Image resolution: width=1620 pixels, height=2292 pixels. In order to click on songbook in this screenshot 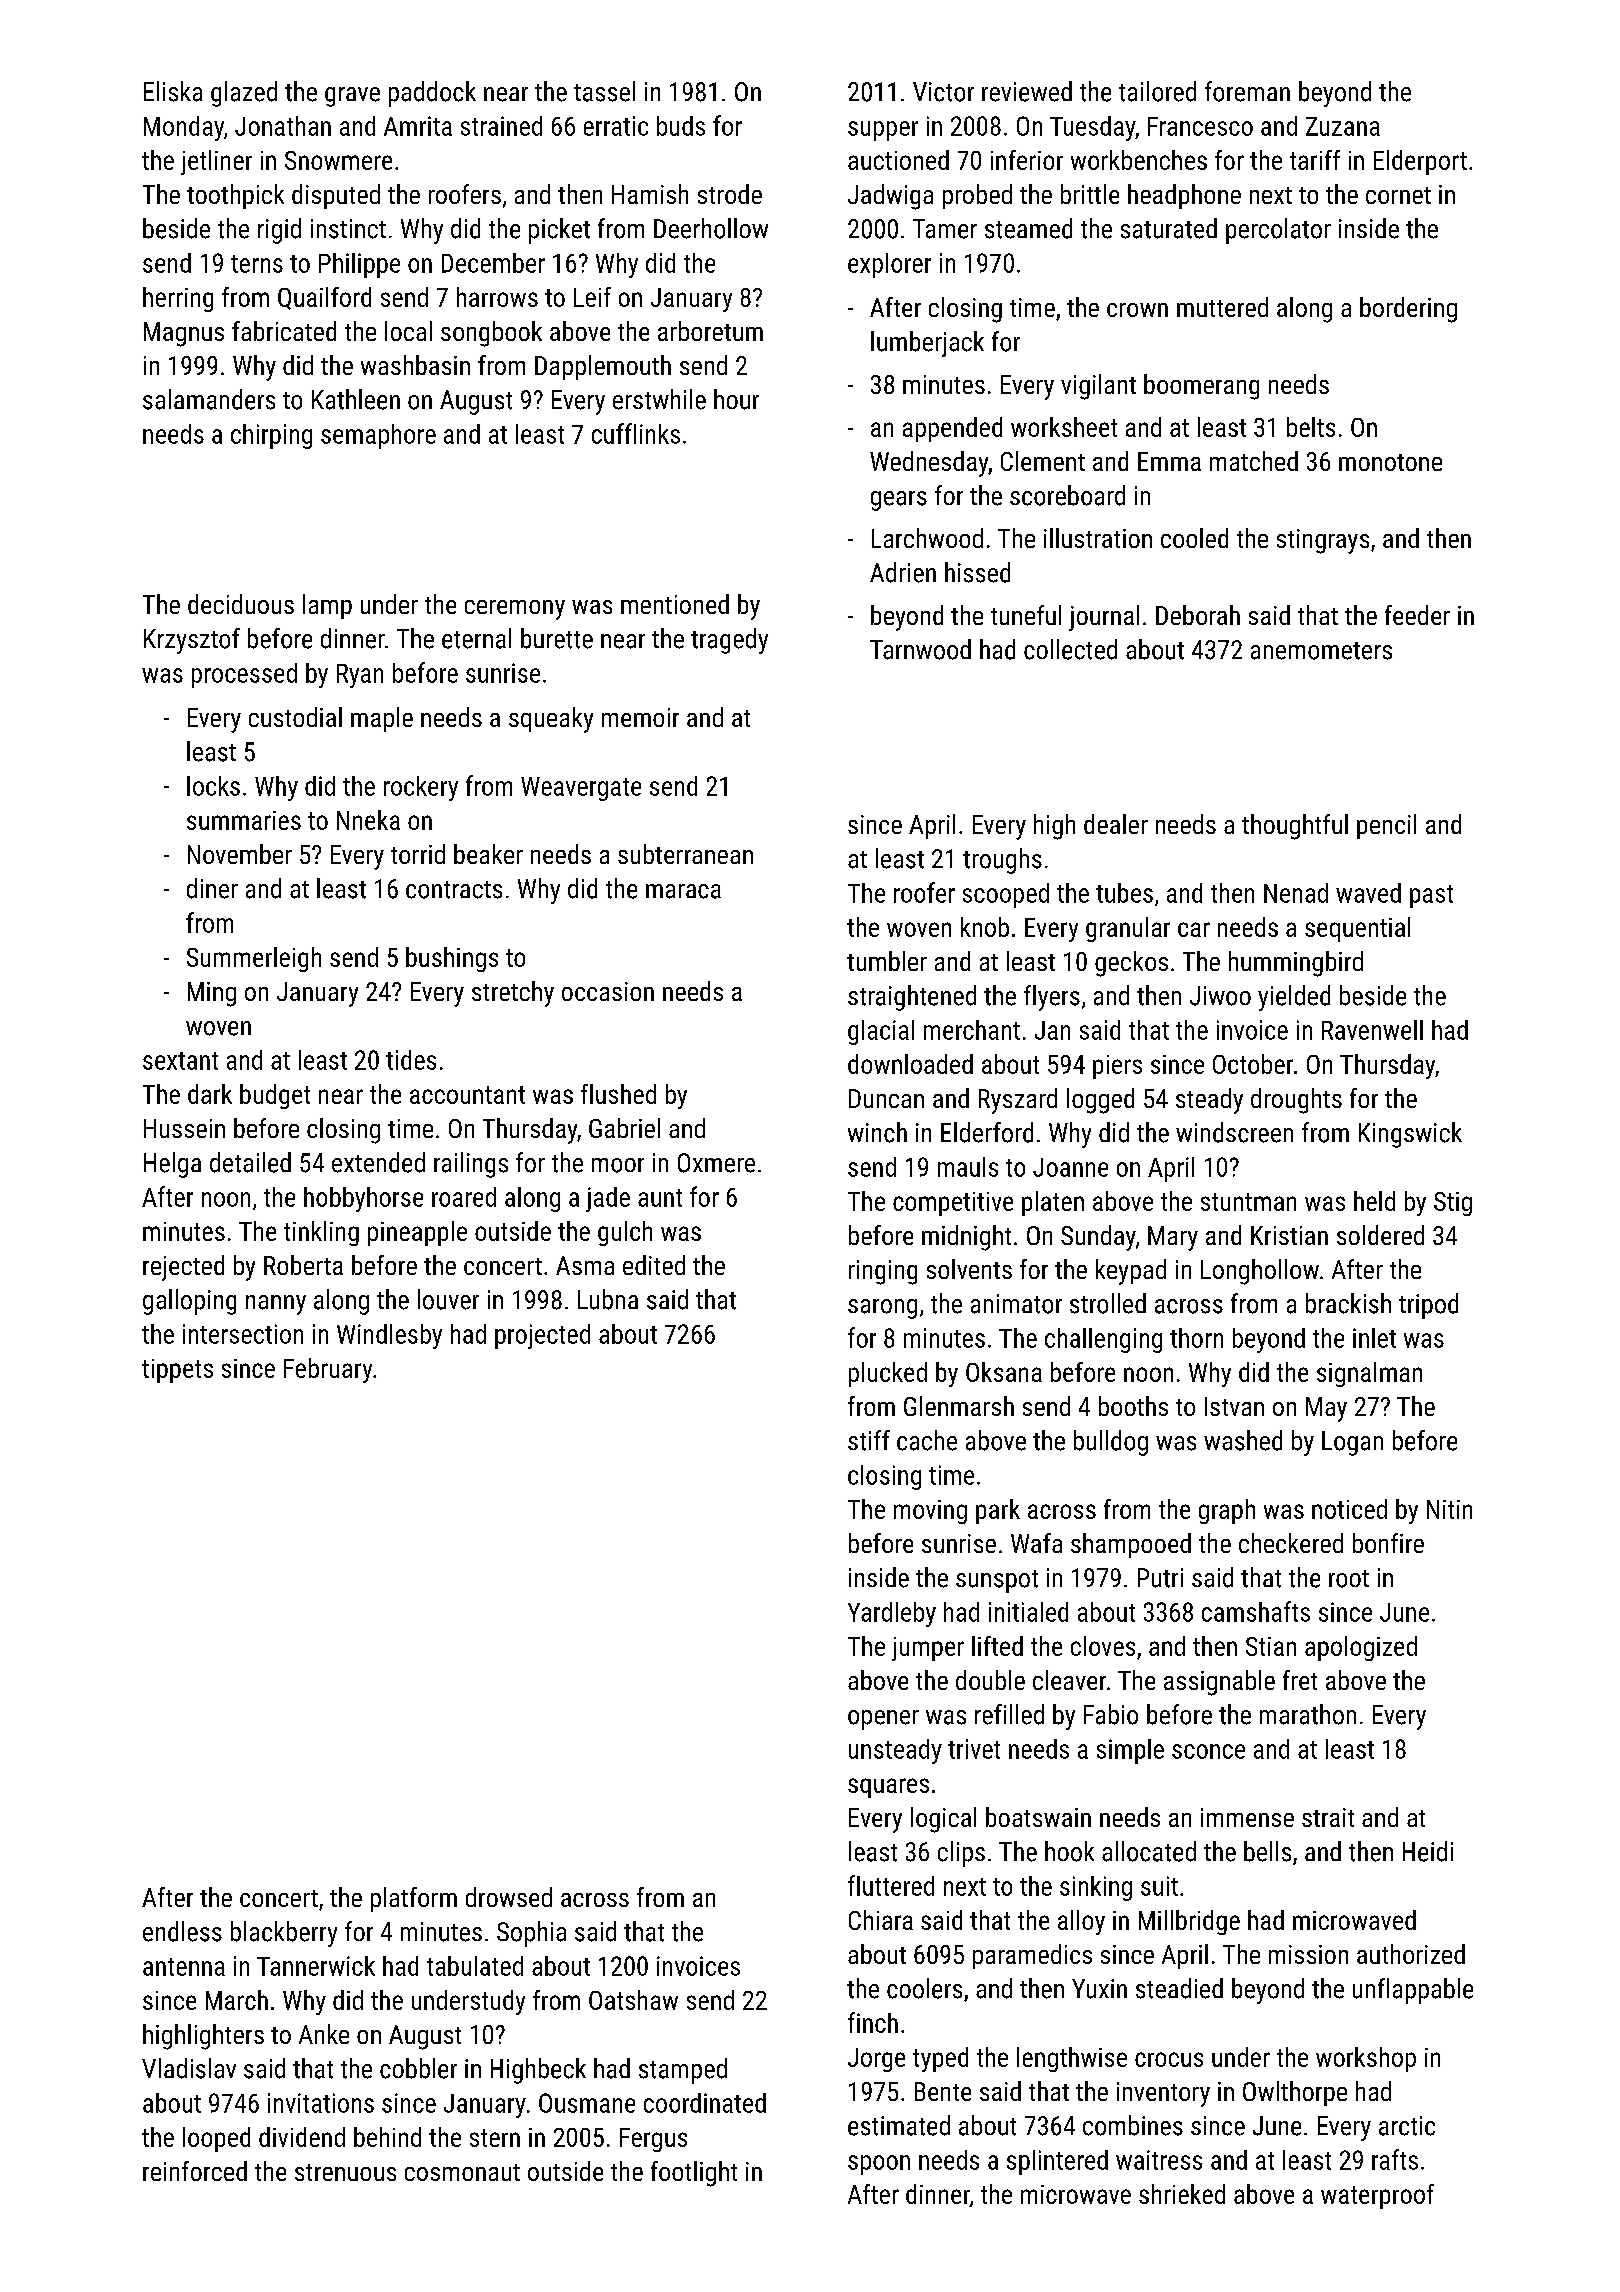, I will do `click(491, 334)`.
